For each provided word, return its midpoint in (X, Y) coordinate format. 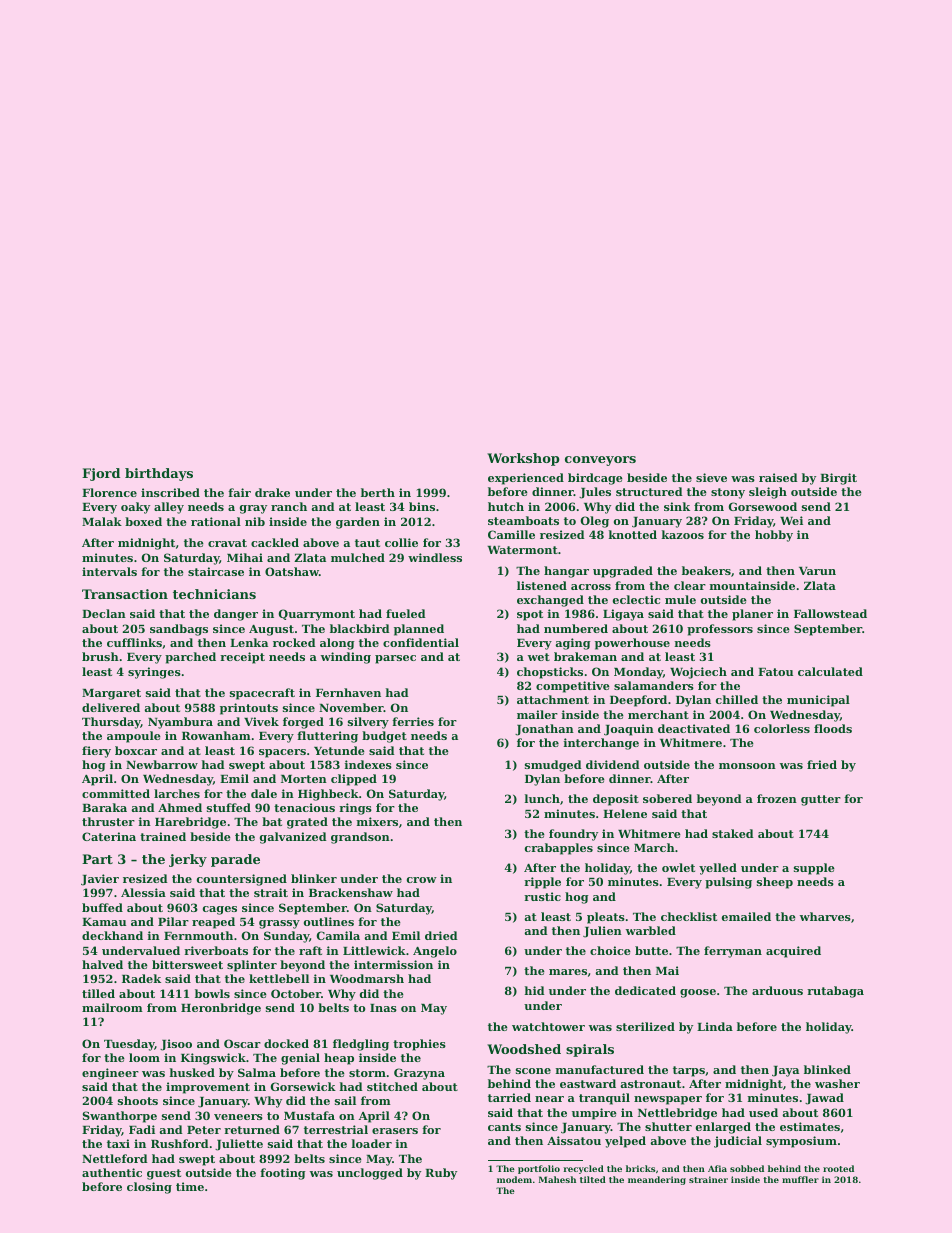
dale (264, 793)
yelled (718, 869)
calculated (830, 671)
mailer (537, 714)
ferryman (733, 952)
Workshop (523, 459)
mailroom (112, 1007)
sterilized (645, 1026)
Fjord (101, 474)
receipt (242, 658)
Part (97, 859)
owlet (678, 867)
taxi (118, 1143)
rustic (542, 896)
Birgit (838, 479)
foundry (573, 835)
